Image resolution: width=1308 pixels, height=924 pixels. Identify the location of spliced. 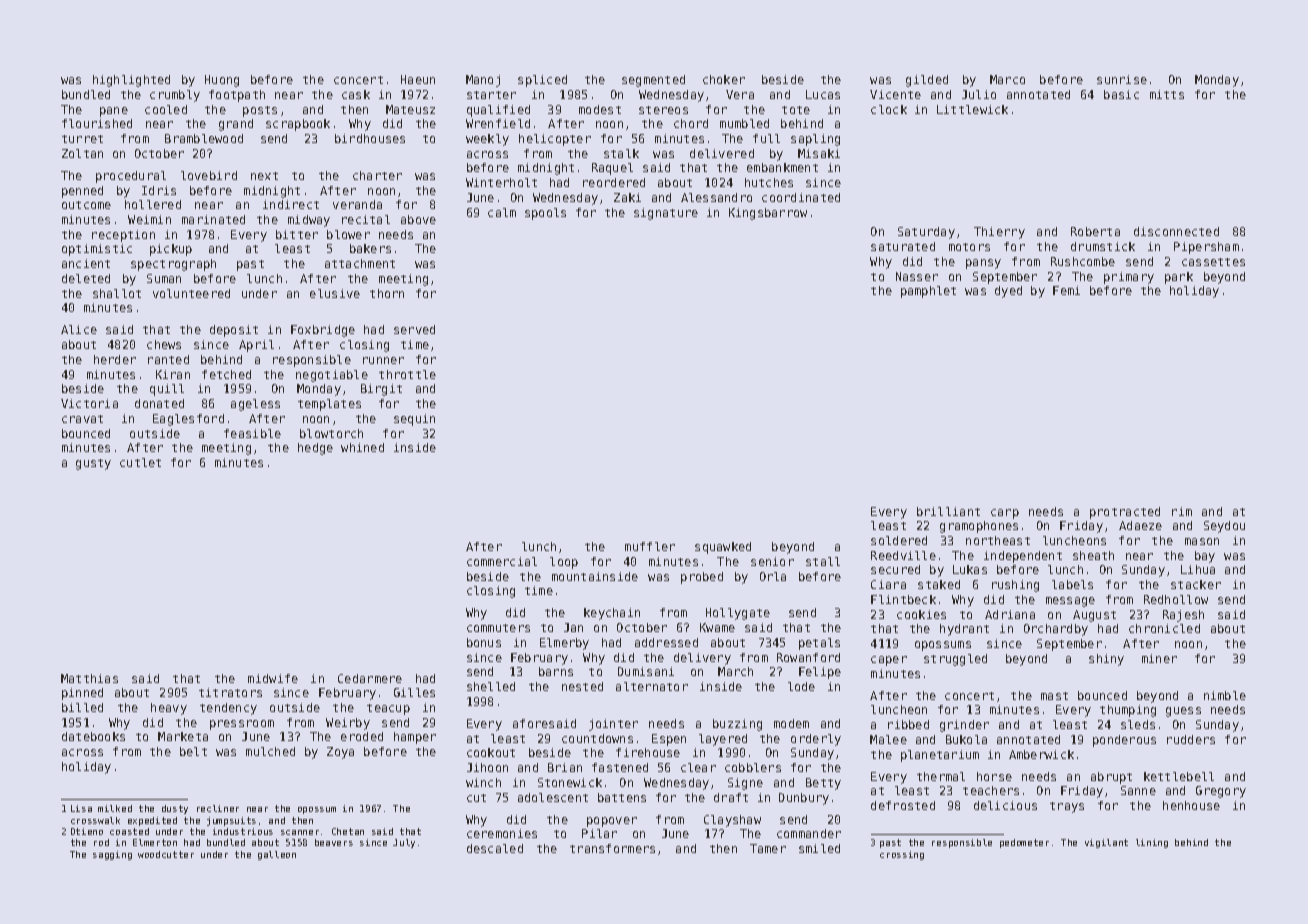
(542, 81).
